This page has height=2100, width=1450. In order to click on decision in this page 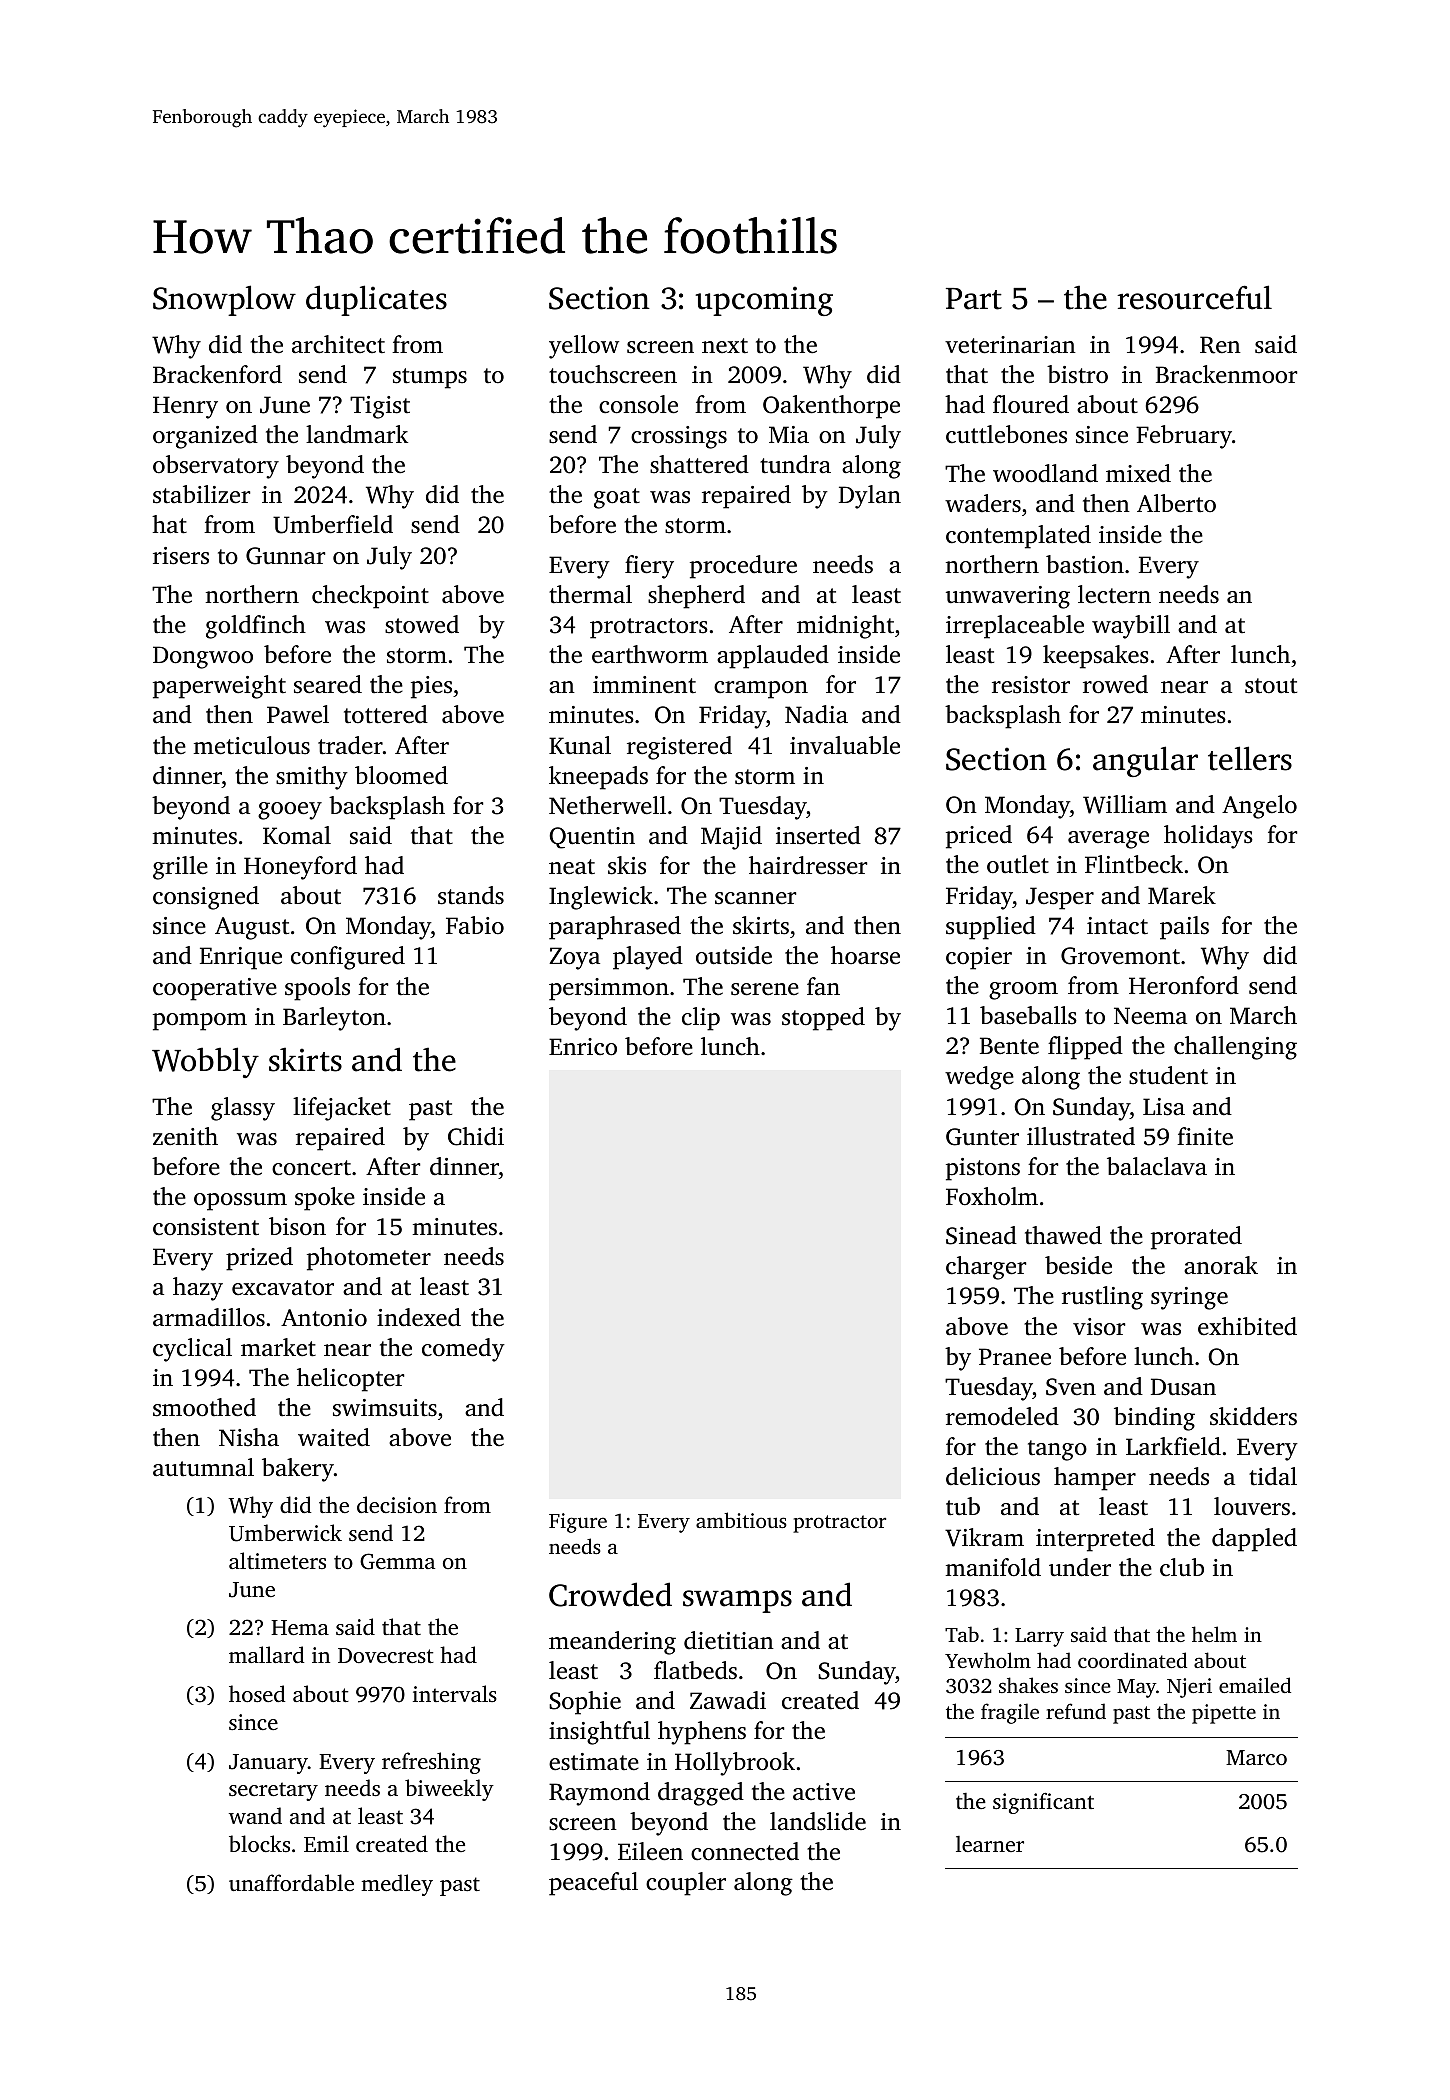, I will do `click(397, 1504)`.
